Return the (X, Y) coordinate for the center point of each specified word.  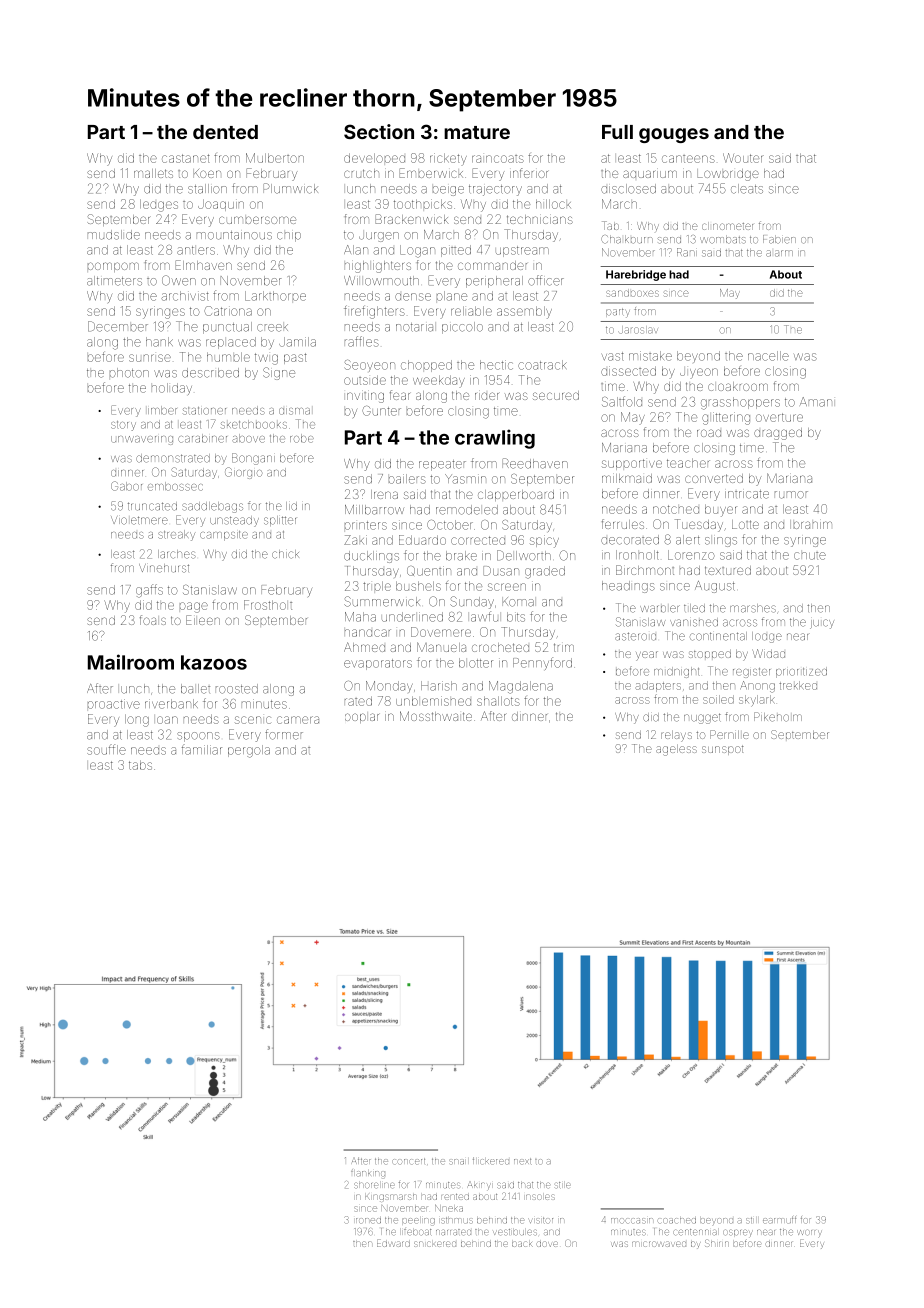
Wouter (743, 158)
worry (809, 1233)
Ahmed (364, 647)
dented (225, 132)
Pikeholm (778, 717)
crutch (361, 173)
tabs (140, 765)
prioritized (801, 672)
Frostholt (268, 605)
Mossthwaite (436, 716)
